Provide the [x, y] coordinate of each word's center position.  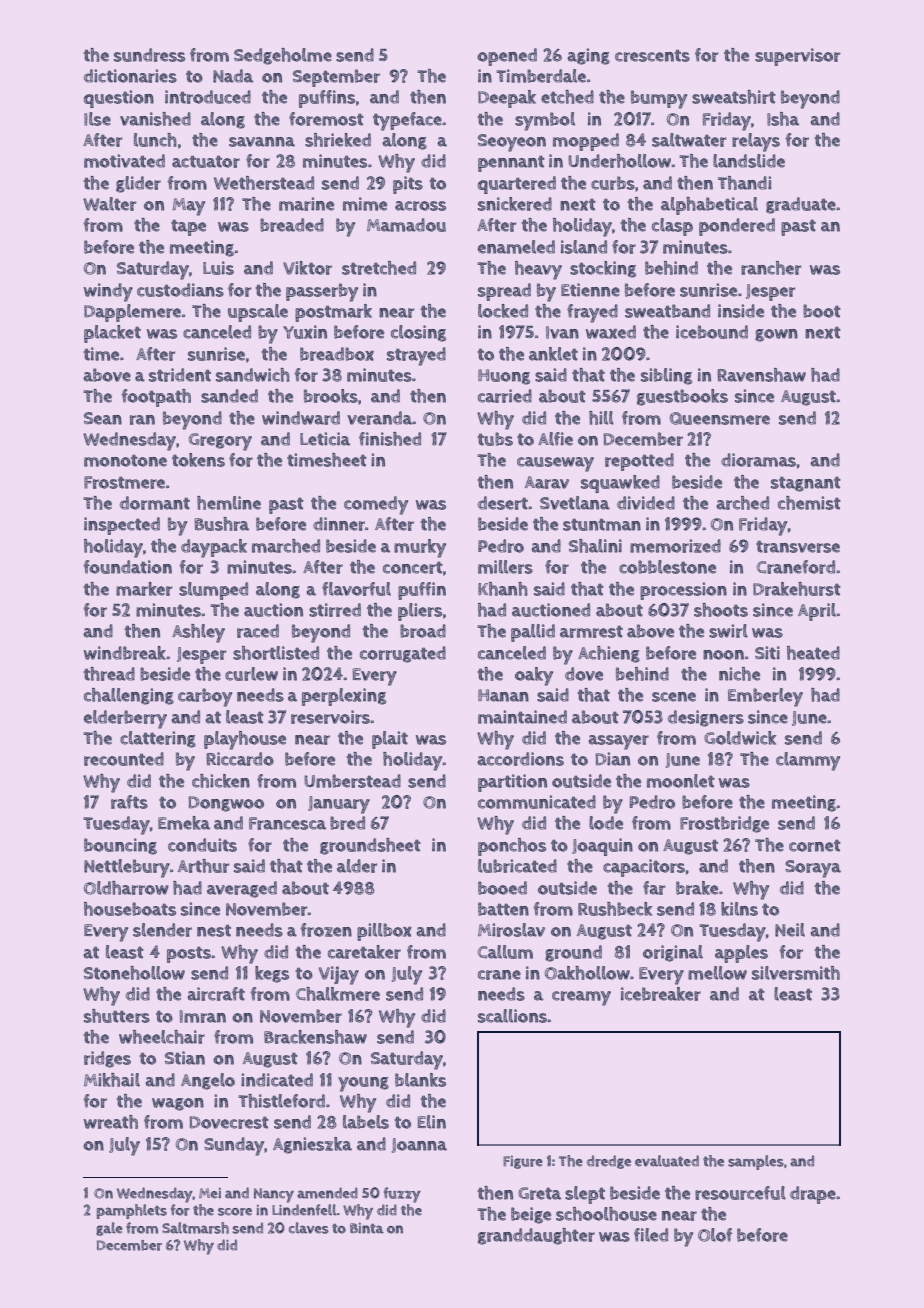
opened [507, 57]
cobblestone [667, 567]
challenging [129, 696]
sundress [149, 55]
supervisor [797, 57]
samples [756, 1162]
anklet [553, 354]
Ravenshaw [761, 375]
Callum [505, 952]
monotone [125, 460]
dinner [339, 524]
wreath [111, 1122]
